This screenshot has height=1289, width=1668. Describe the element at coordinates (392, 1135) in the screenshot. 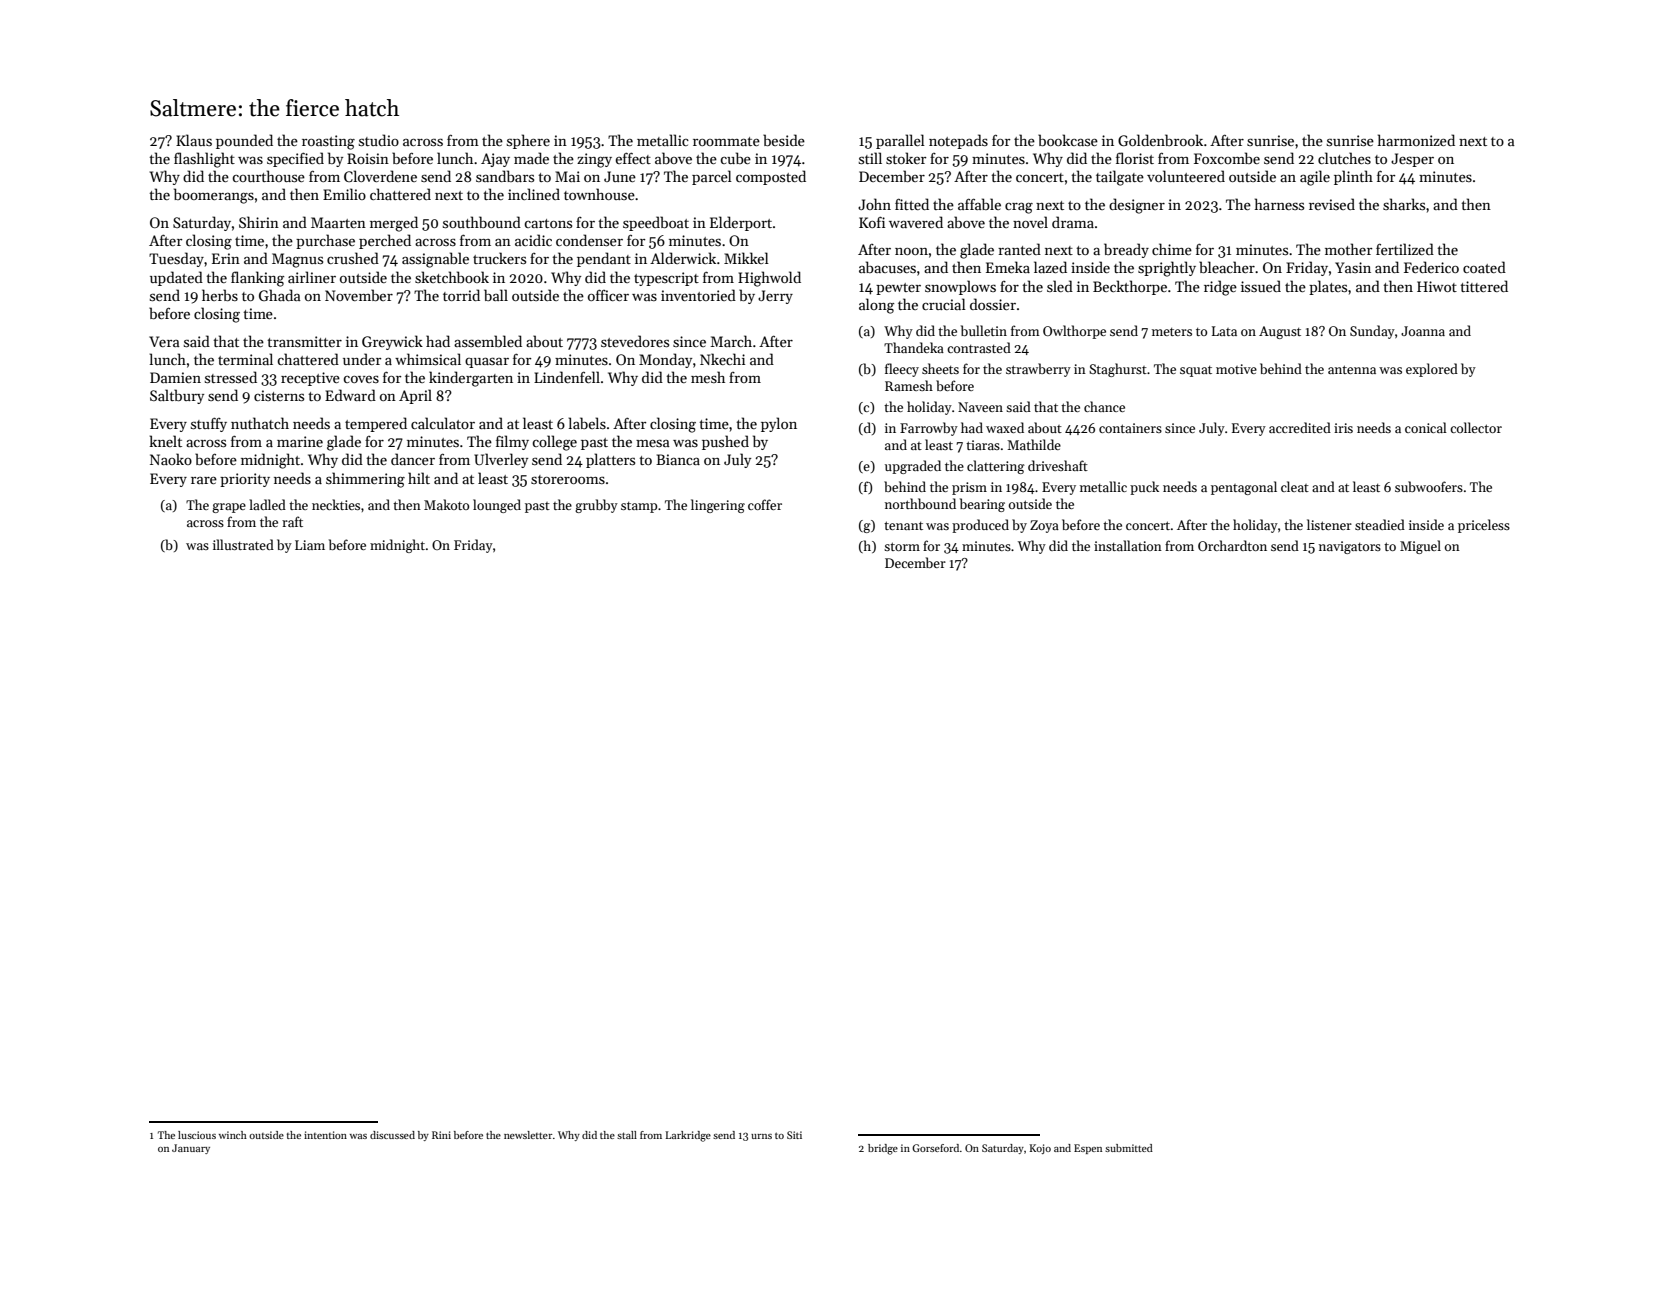

I see `discussed` at that location.
